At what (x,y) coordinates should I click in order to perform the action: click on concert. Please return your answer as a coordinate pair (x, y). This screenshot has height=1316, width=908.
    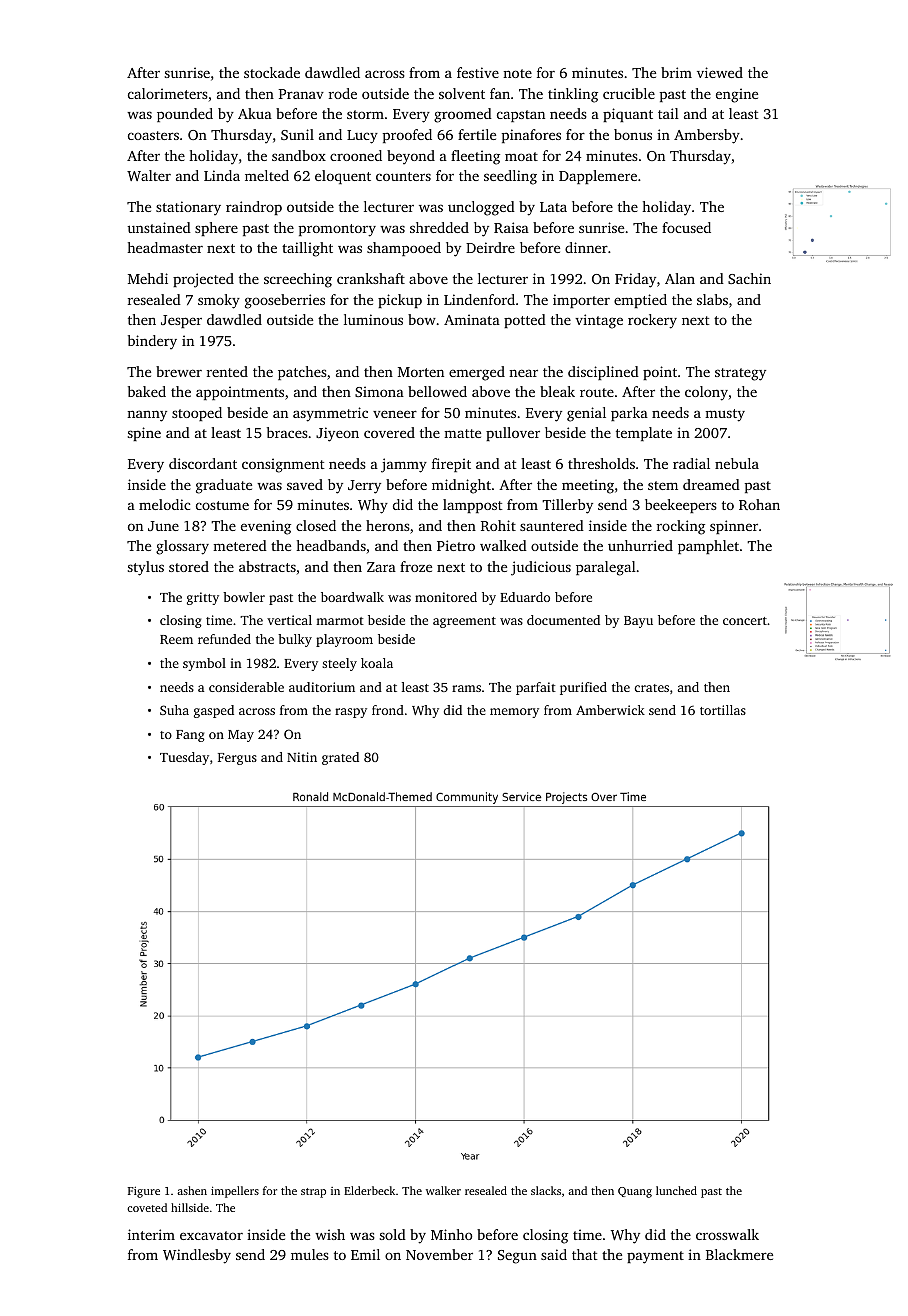
    Looking at the image, I should click on (745, 621).
